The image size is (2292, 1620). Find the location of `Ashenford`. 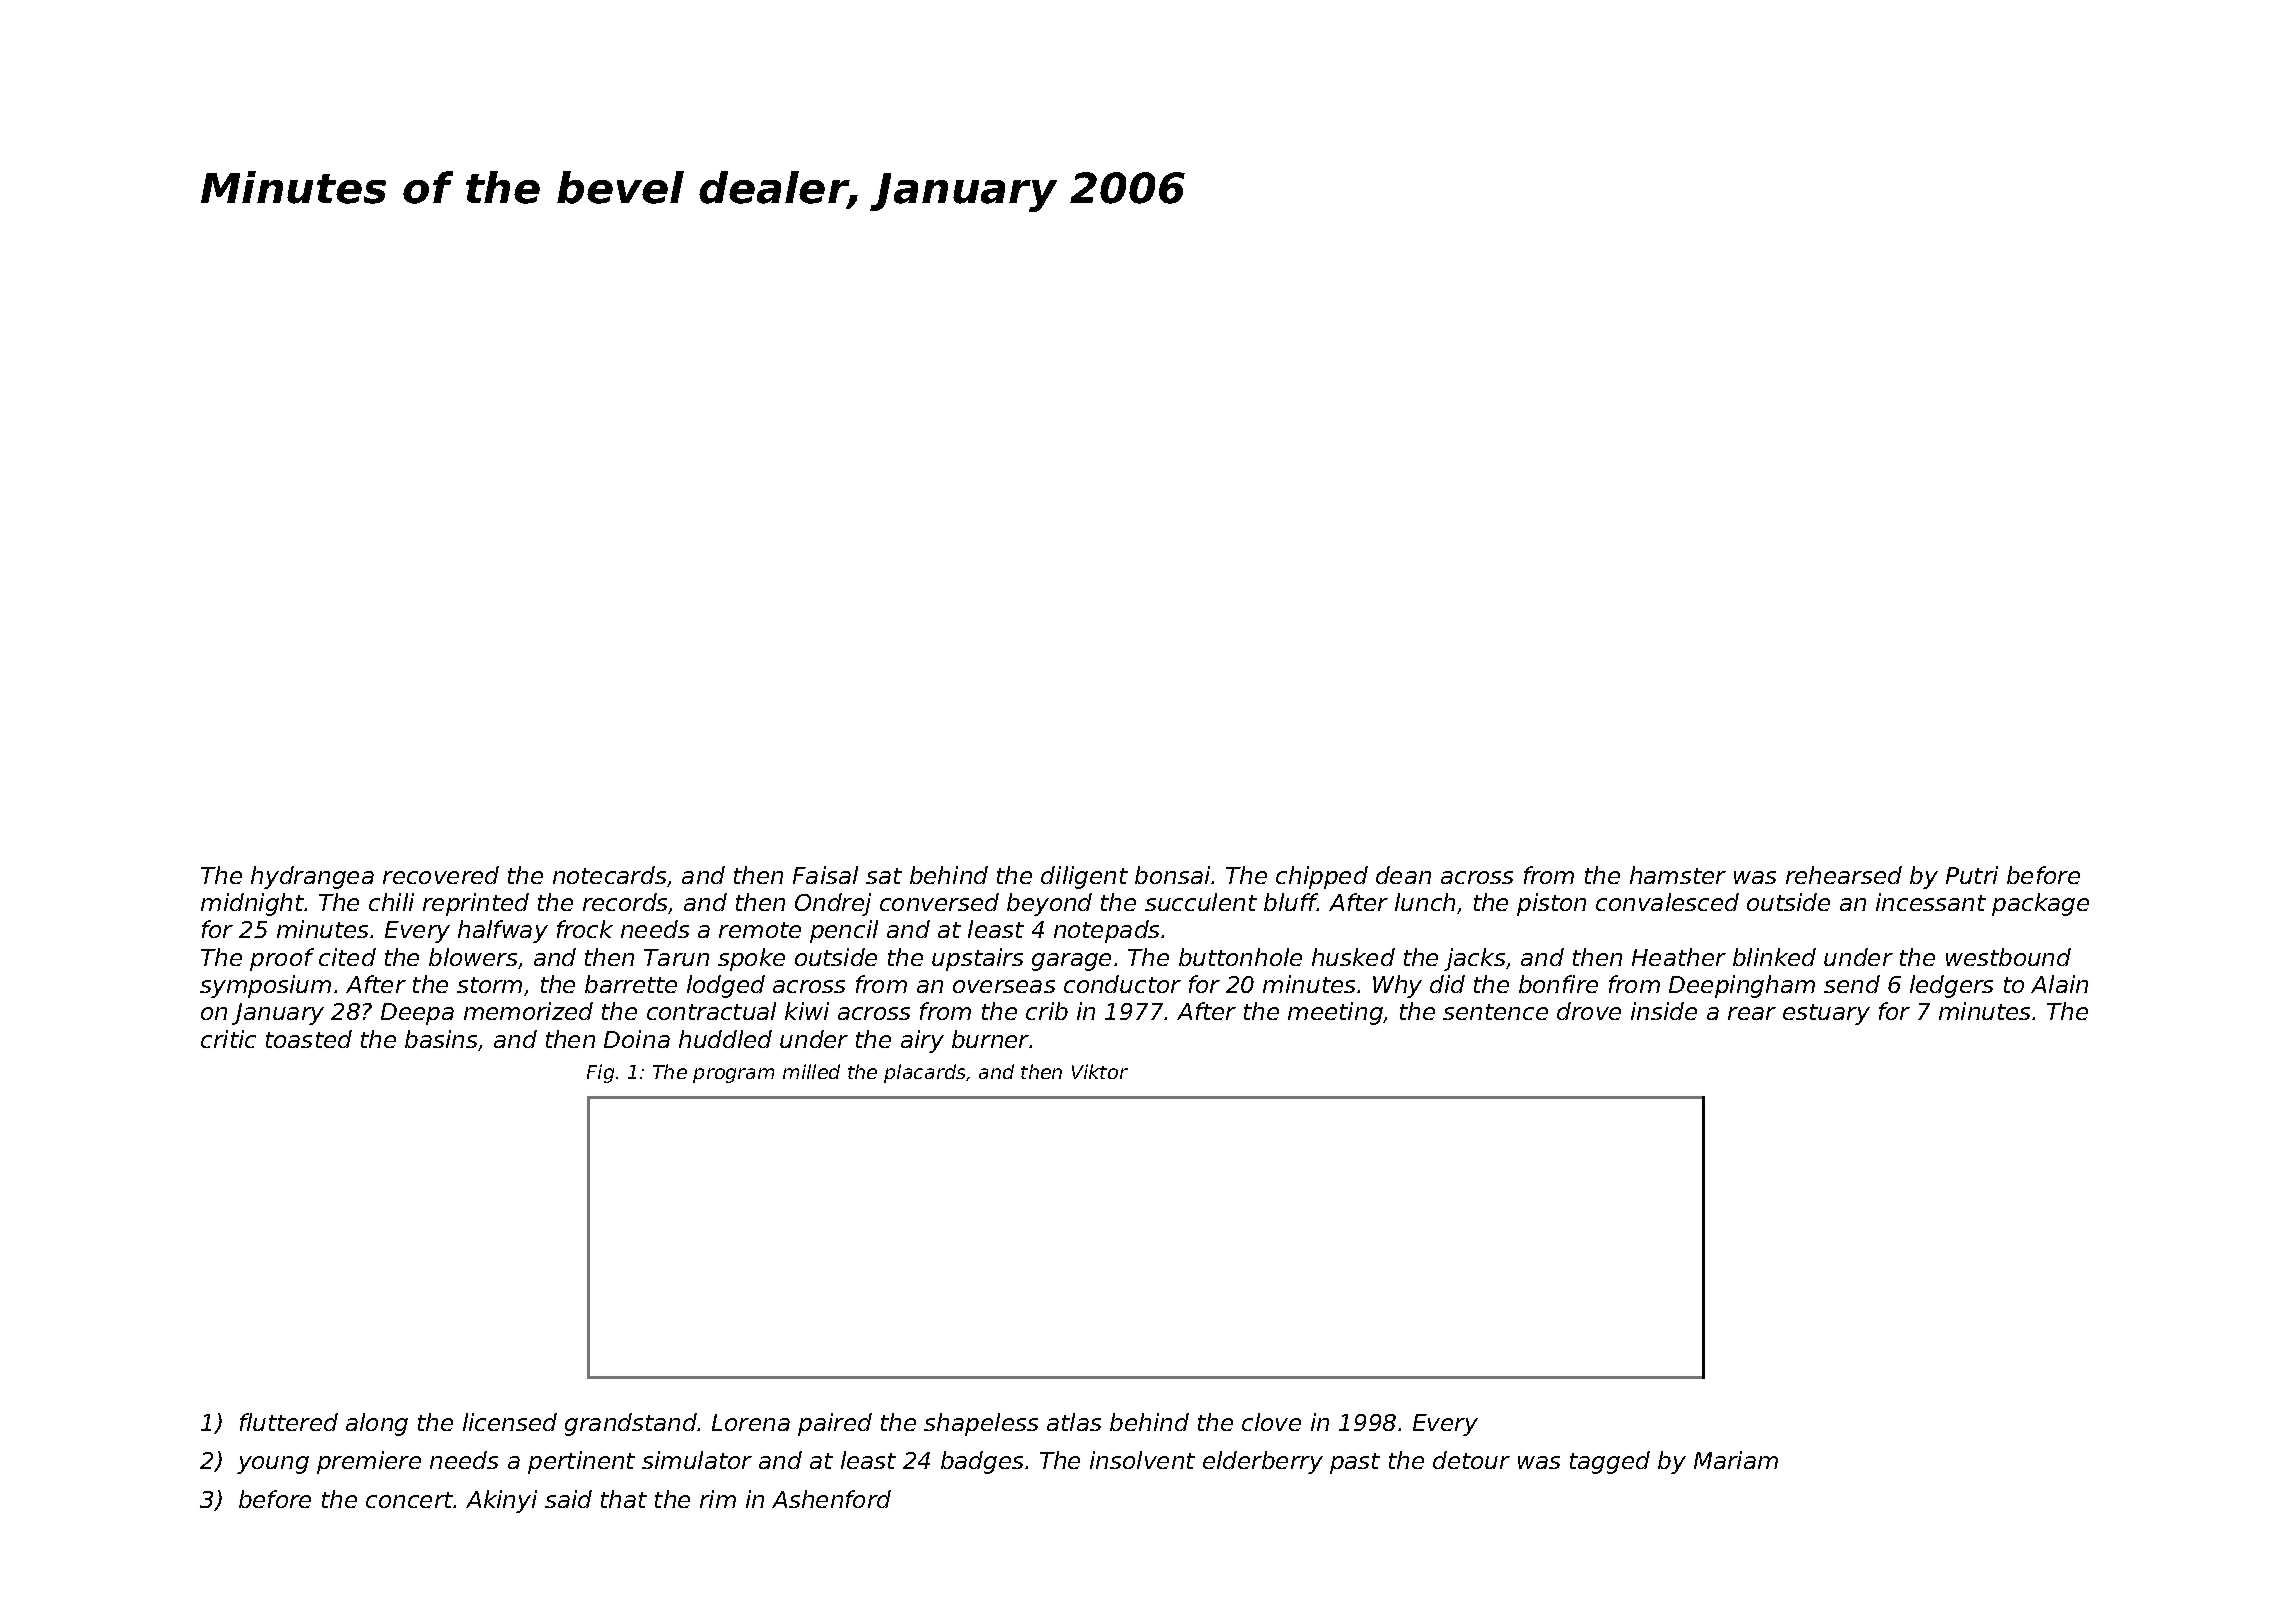

Ashenford is located at coordinates (831, 1499).
